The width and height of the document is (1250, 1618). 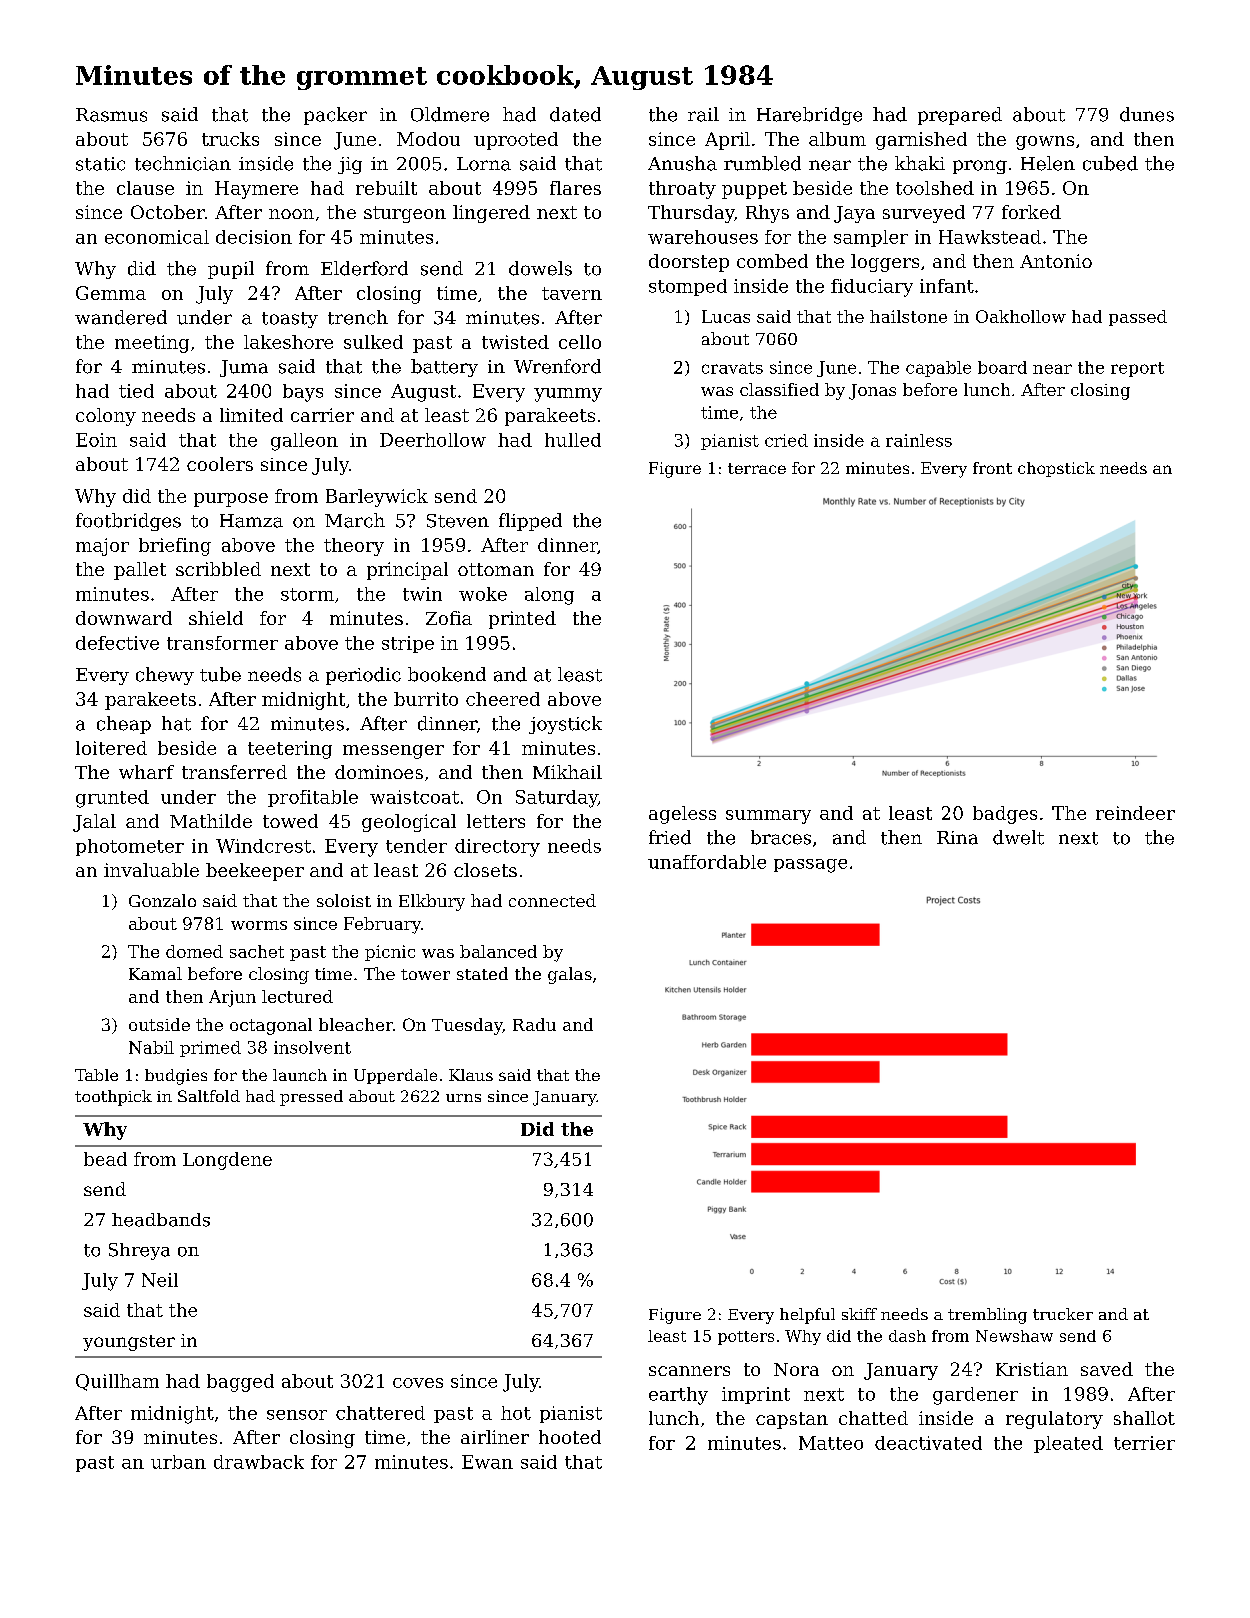 What do you see at coordinates (354, 547) in the document?
I see `theory` at bounding box center [354, 547].
